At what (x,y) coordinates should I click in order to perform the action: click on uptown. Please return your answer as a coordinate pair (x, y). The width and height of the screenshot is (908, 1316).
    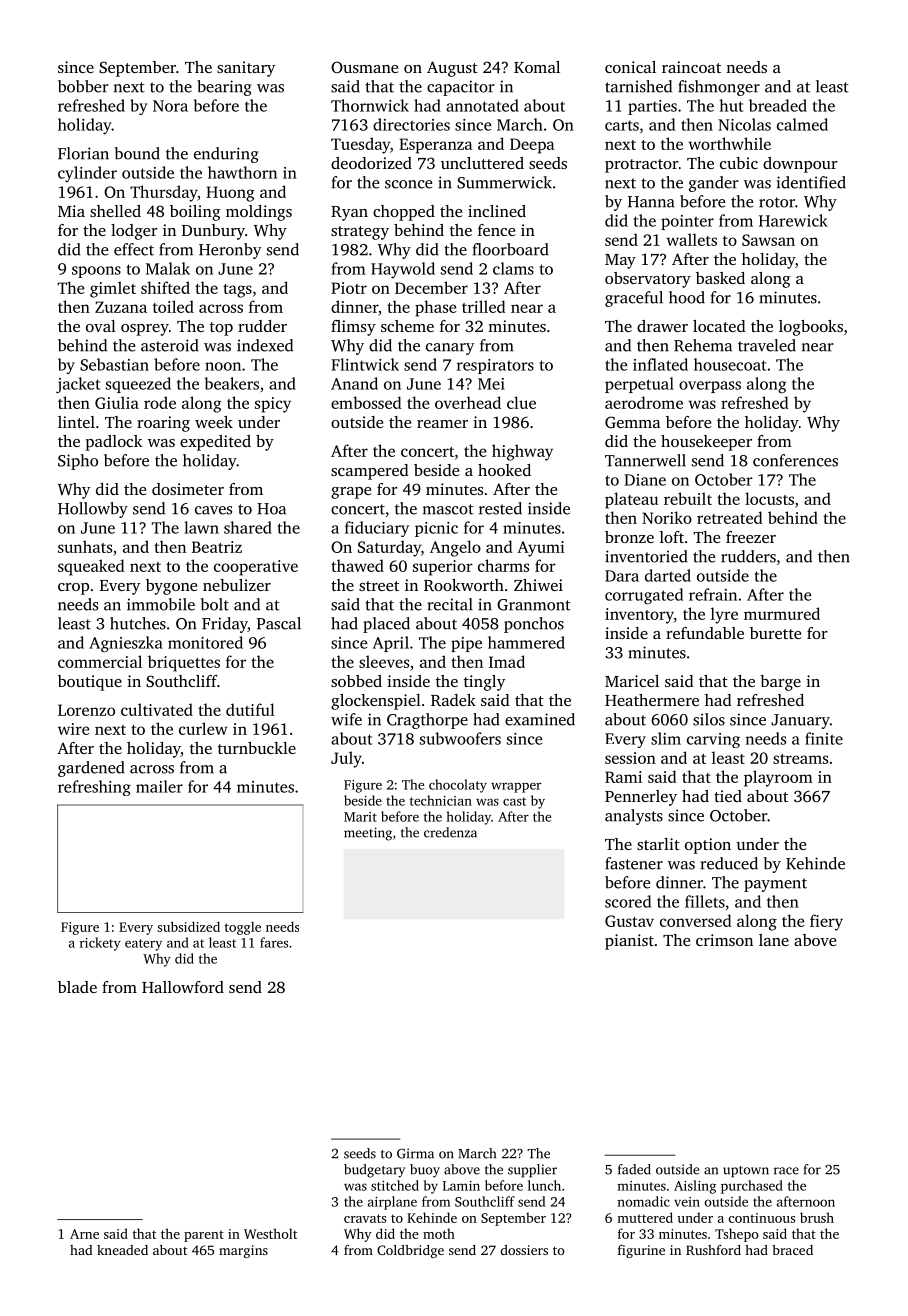
    Looking at the image, I should click on (746, 1172).
